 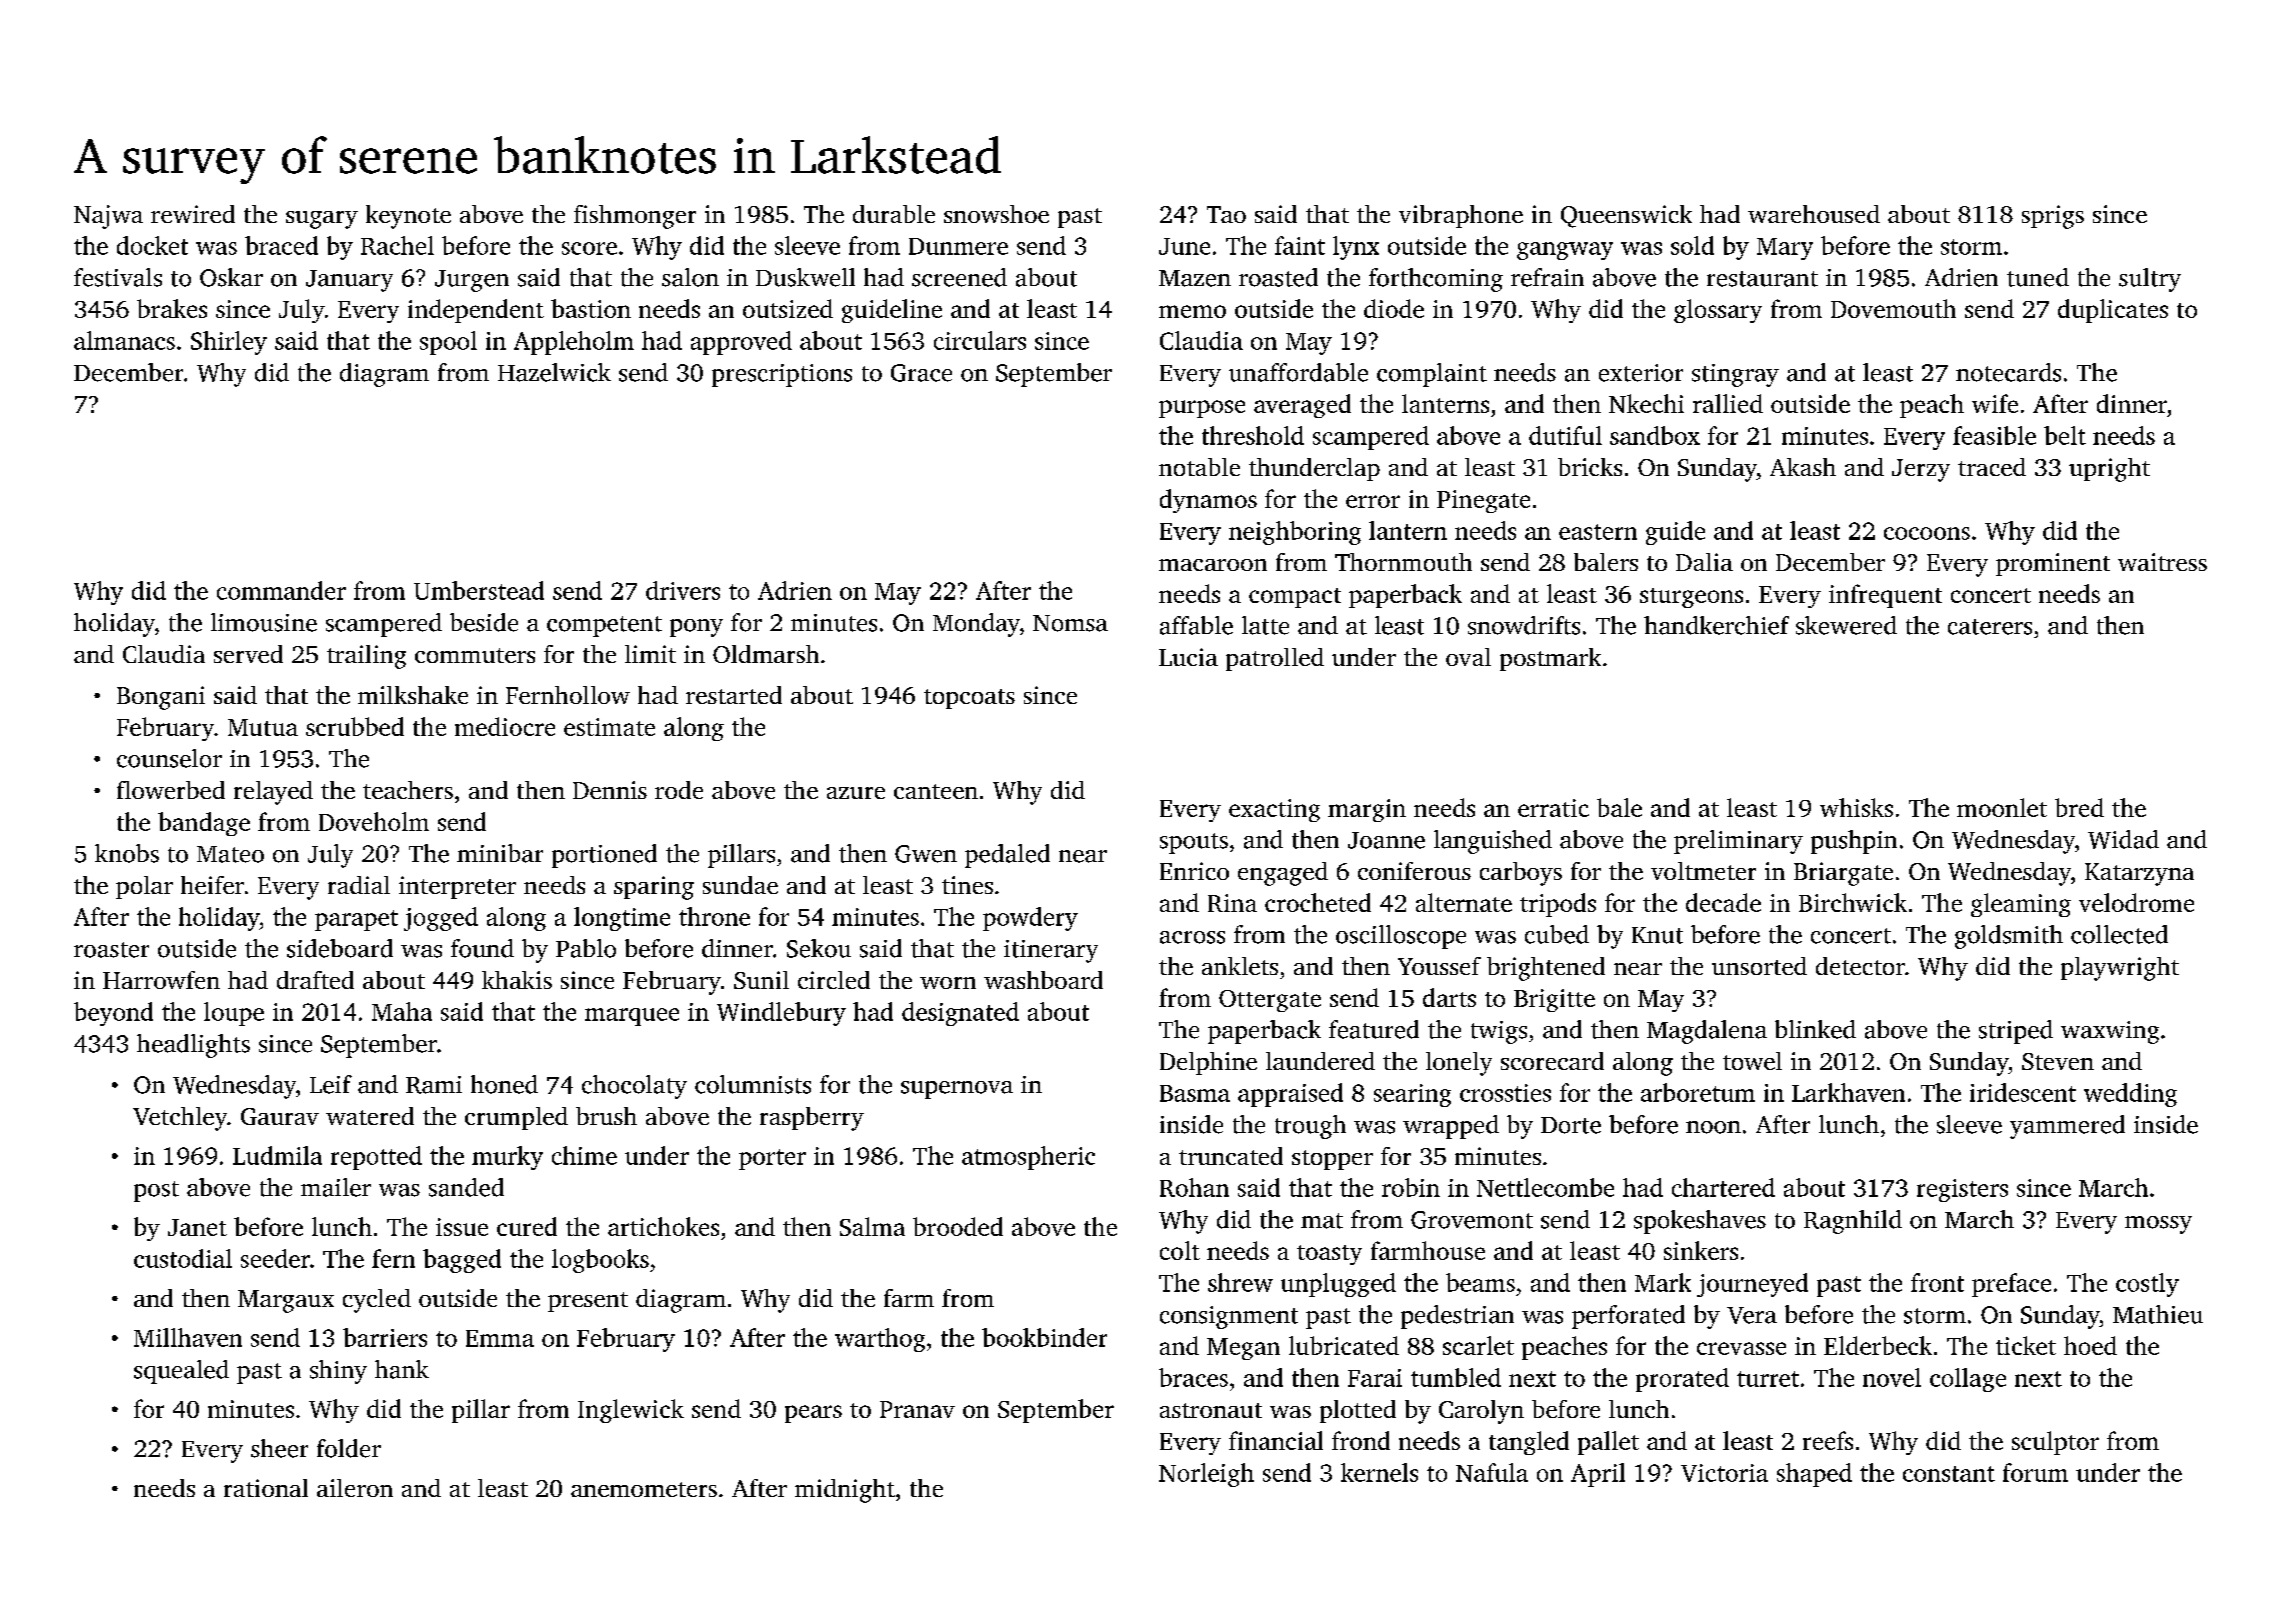 I want to click on complaint, so click(x=1432, y=375).
